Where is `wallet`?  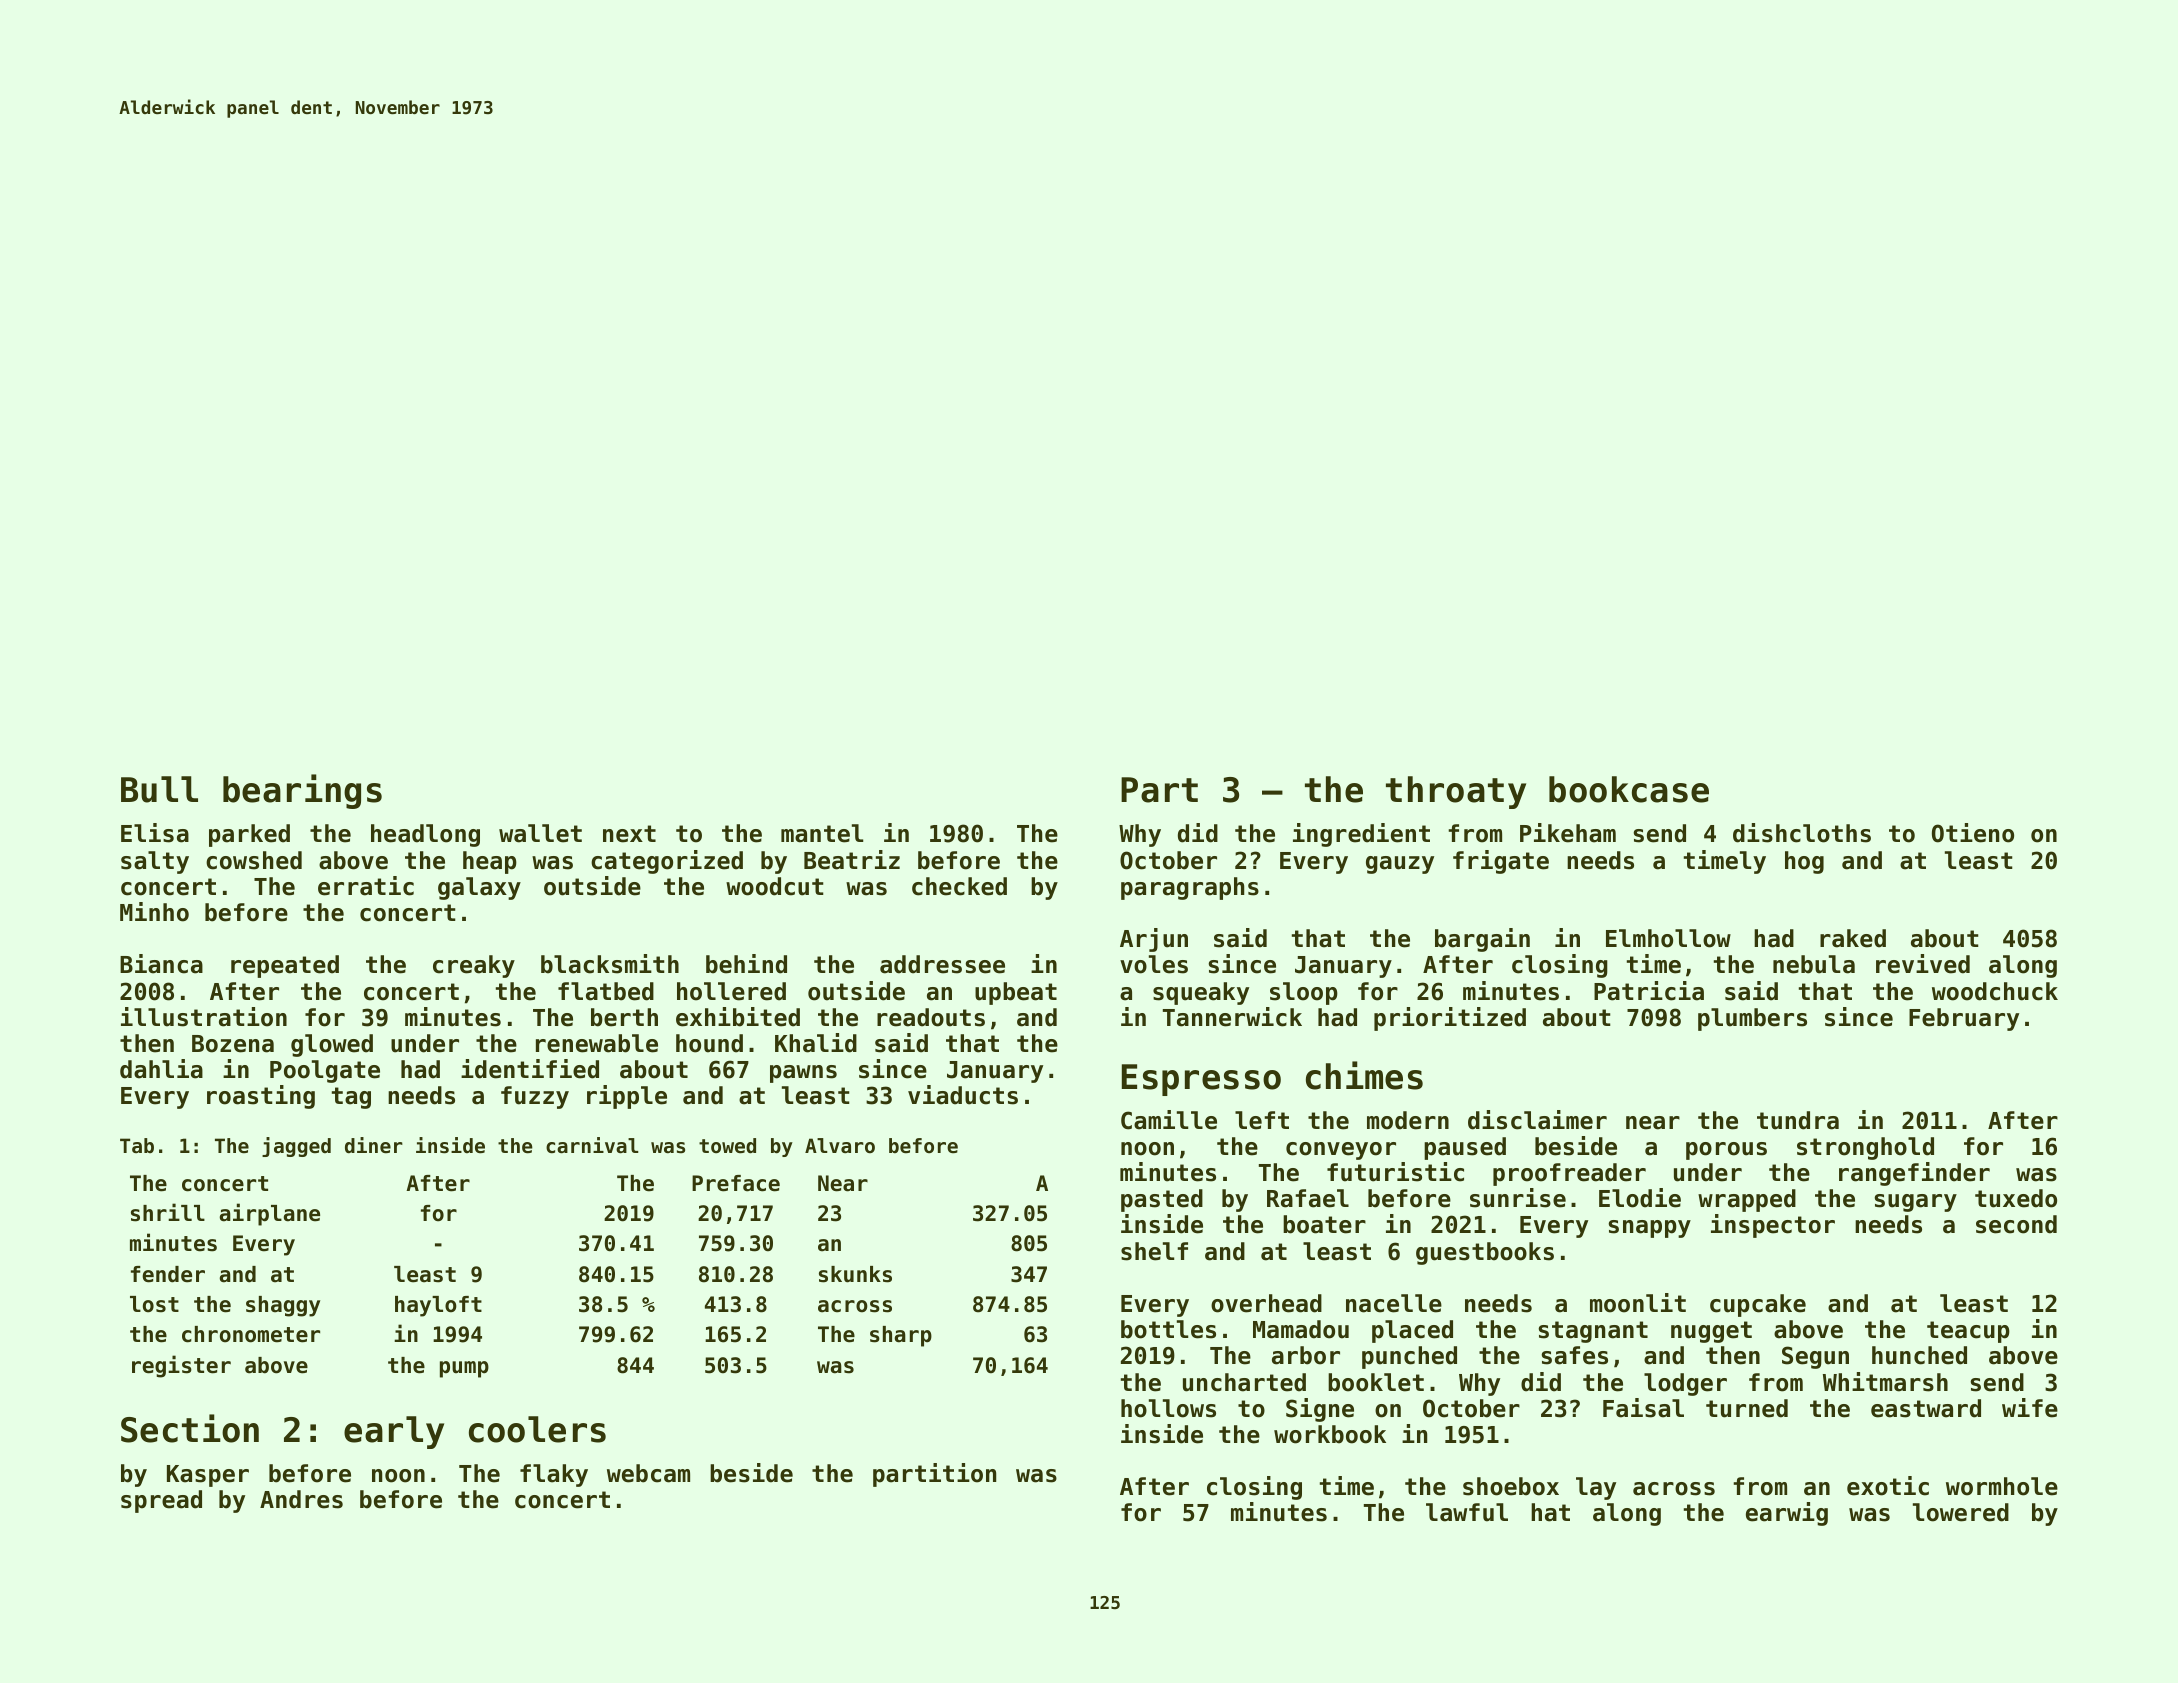 wallet is located at coordinates (540, 833).
